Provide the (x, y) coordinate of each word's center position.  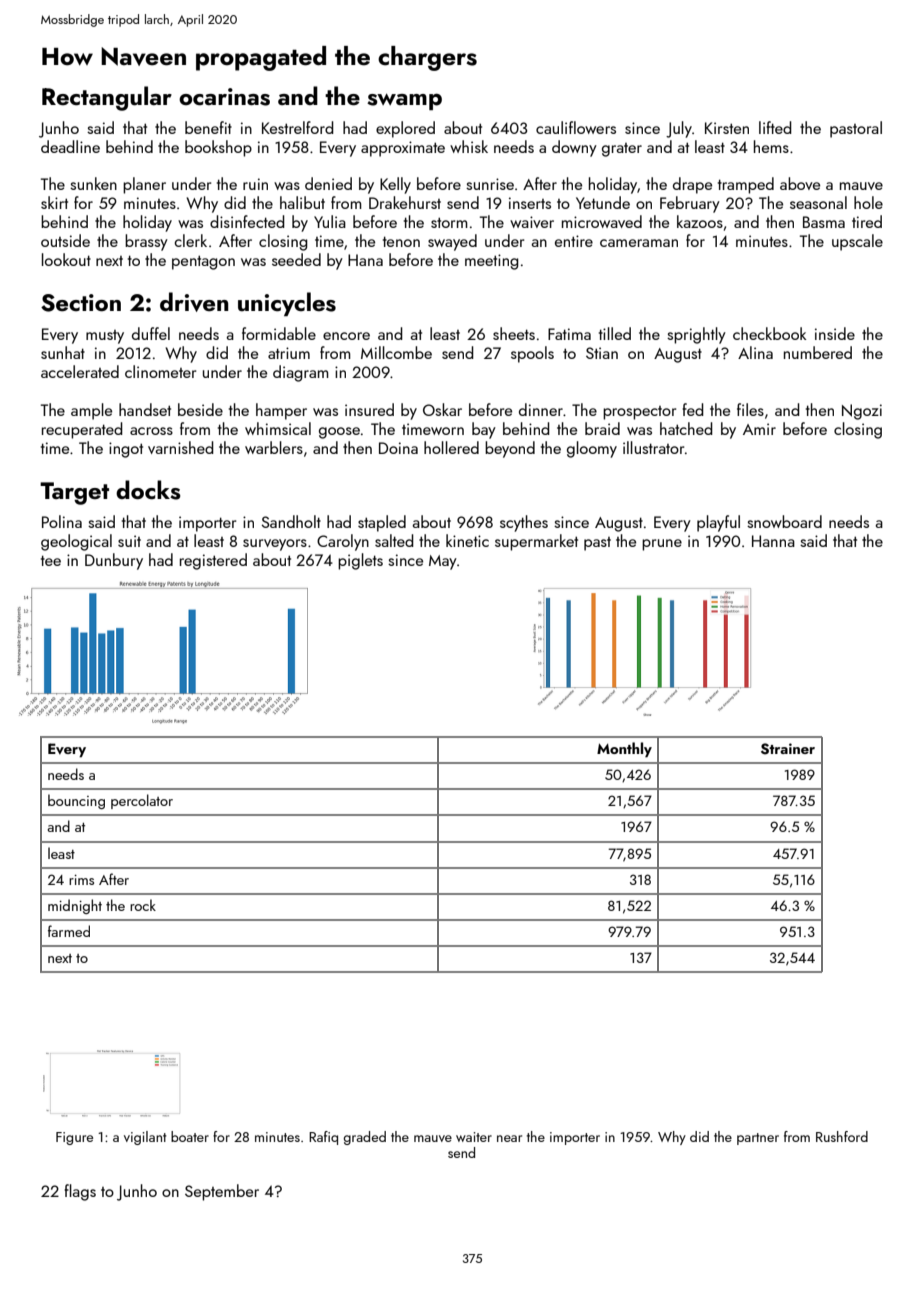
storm (449, 222)
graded (365, 1138)
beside (200, 409)
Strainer (788, 749)
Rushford (842, 1136)
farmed (69, 931)
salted (394, 540)
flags (80, 1192)
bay (484, 430)
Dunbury (114, 561)
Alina (755, 352)
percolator (142, 801)
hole (868, 202)
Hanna (773, 541)
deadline (70, 146)
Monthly (624, 750)
